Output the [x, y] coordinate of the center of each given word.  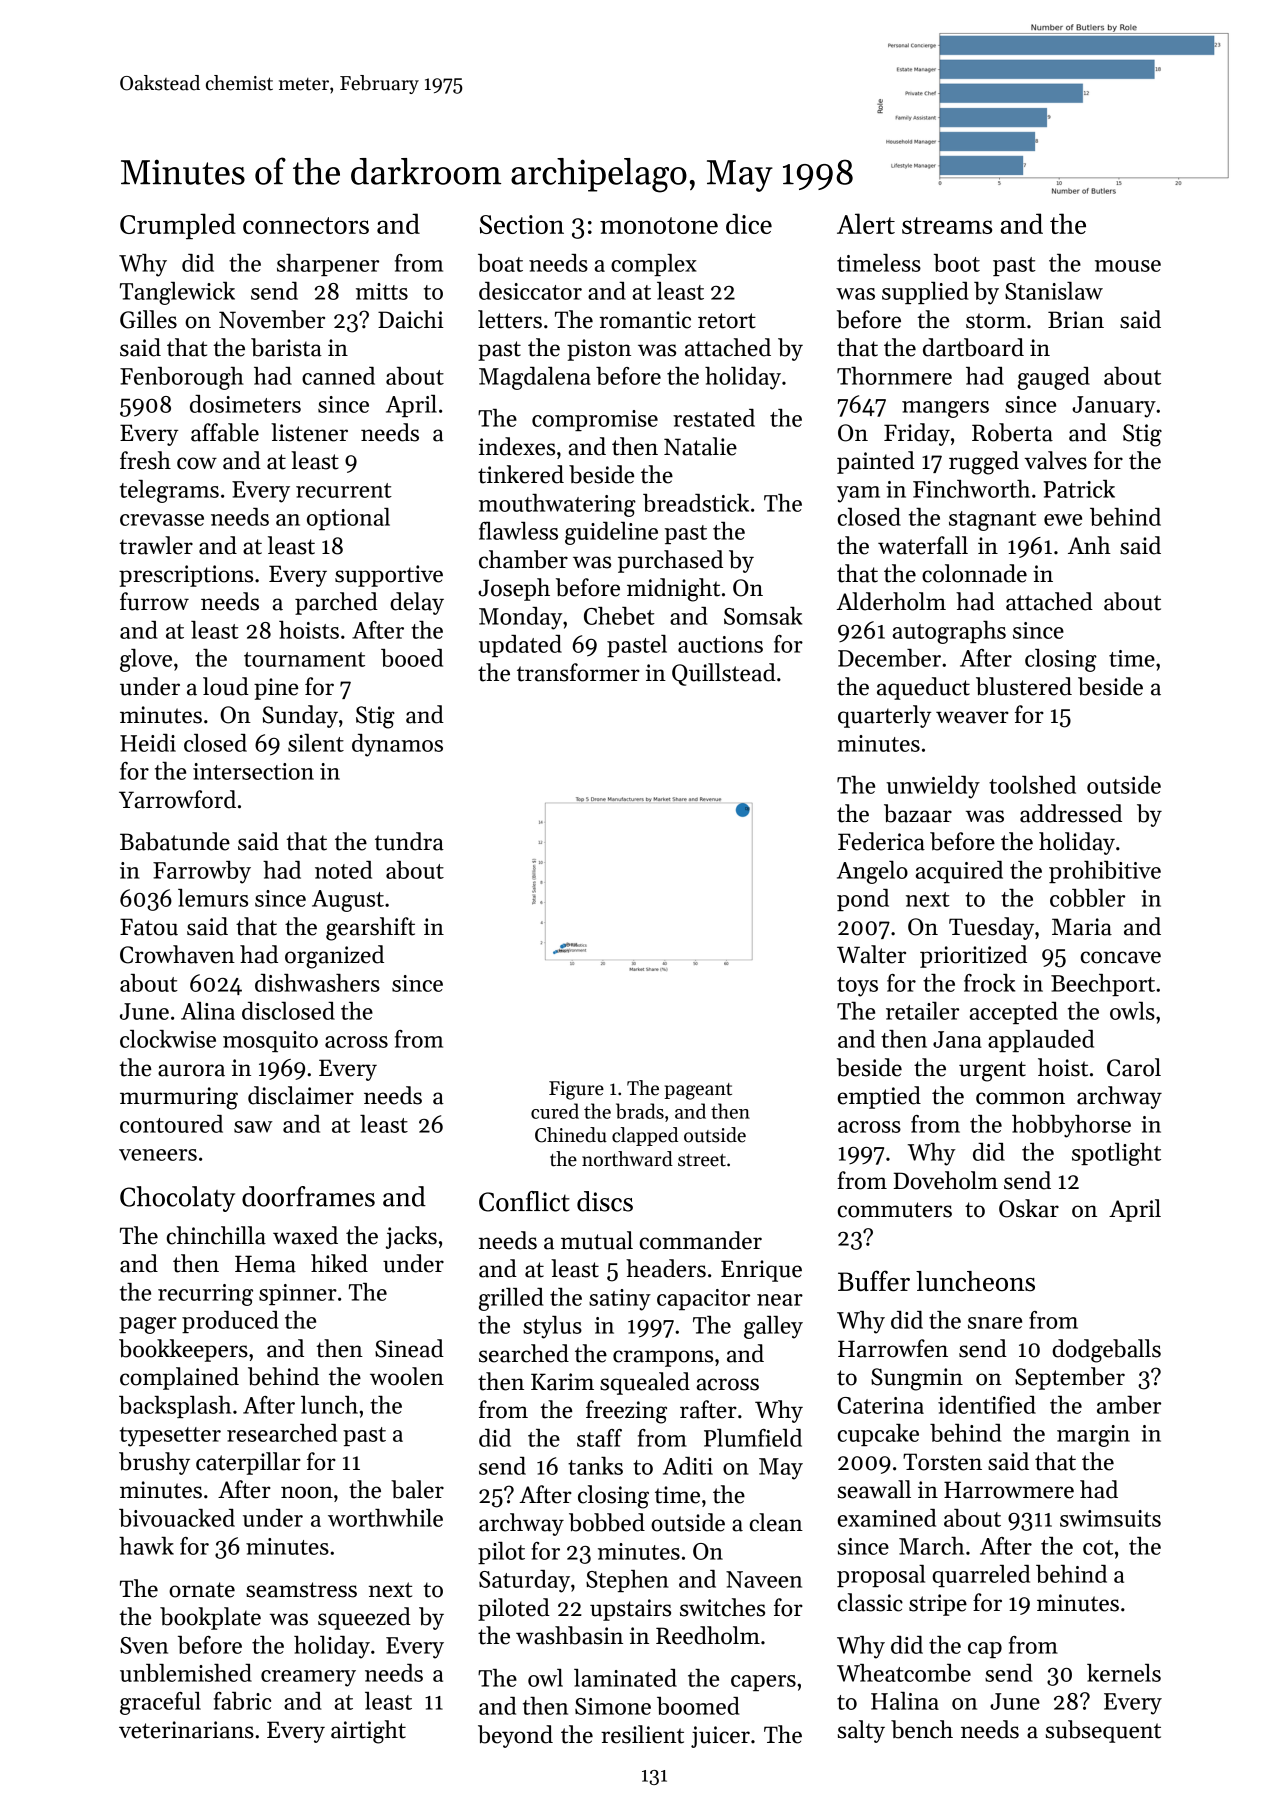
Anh [1089, 545]
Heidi [148, 743]
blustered [1024, 686]
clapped [645, 1136]
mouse [1128, 266]
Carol [1134, 1067]
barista [286, 347]
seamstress [301, 1590]
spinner [298, 1294]
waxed [305, 1235]
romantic [645, 320]
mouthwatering [557, 505]
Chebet [619, 616]
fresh [145, 460]
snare [995, 1323]
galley [773, 1327]
